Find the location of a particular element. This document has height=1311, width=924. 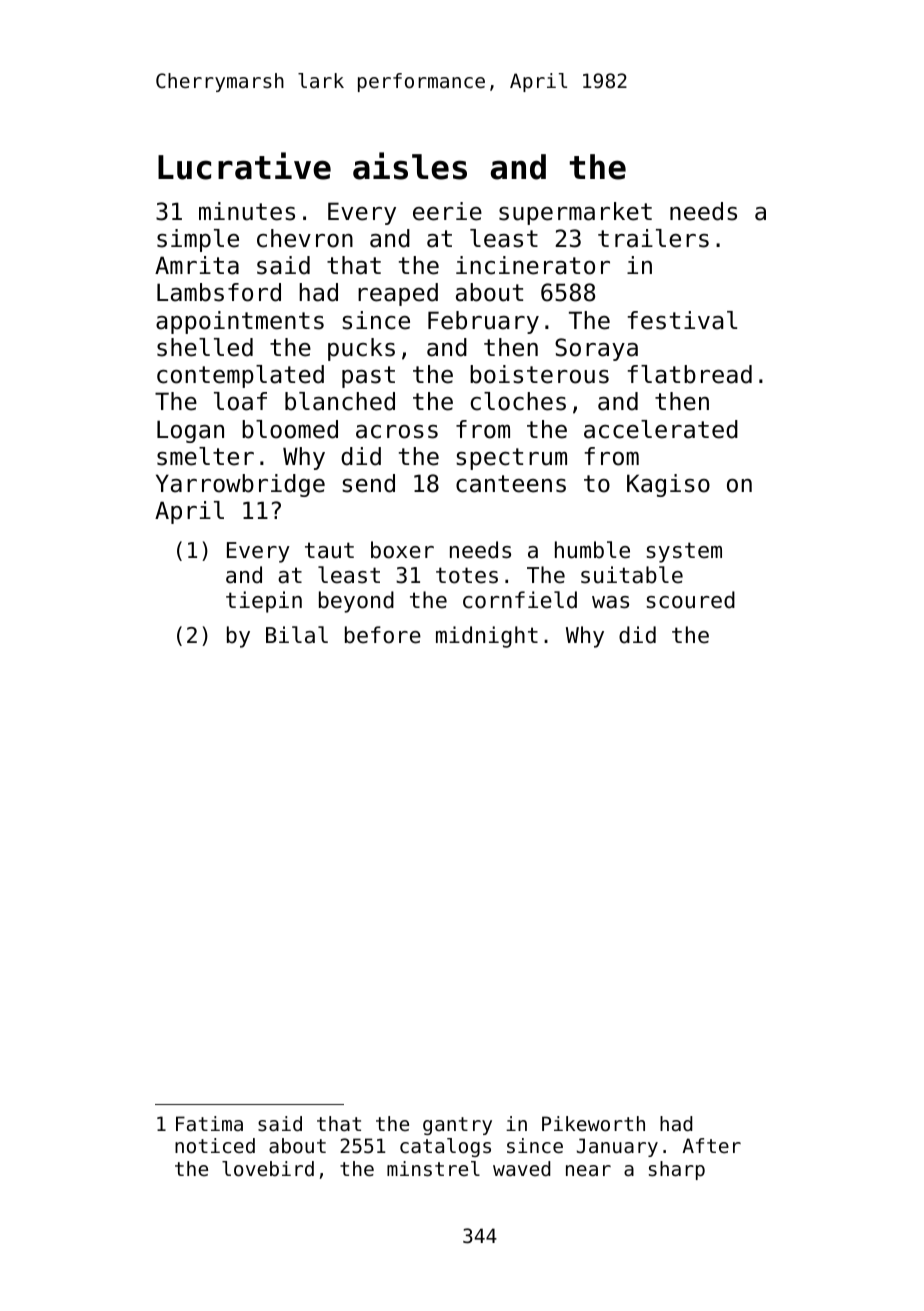

noticed is located at coordinates (215, 1146).
